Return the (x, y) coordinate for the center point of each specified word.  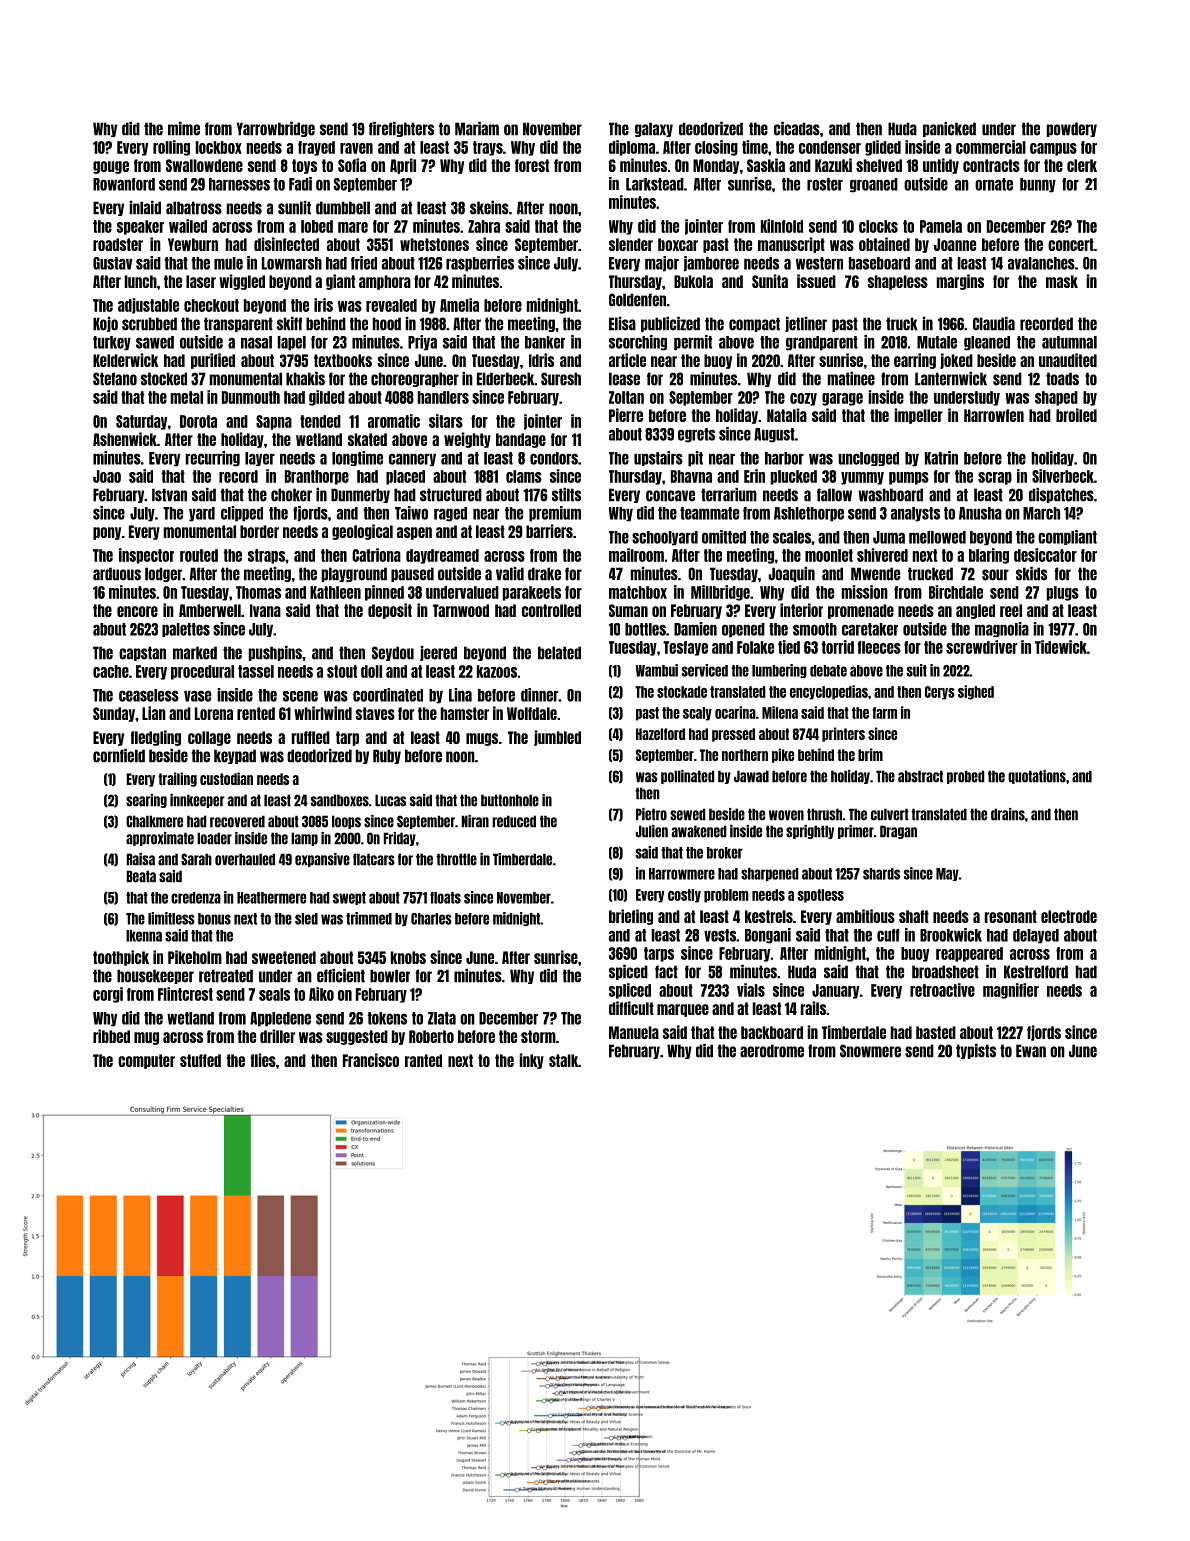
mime (184, 129)
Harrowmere (682, 874)
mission (865, 592)
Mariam (477, 129)
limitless (171, 918)
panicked (949, 129)
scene (300, 696)
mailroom (636, 555)
